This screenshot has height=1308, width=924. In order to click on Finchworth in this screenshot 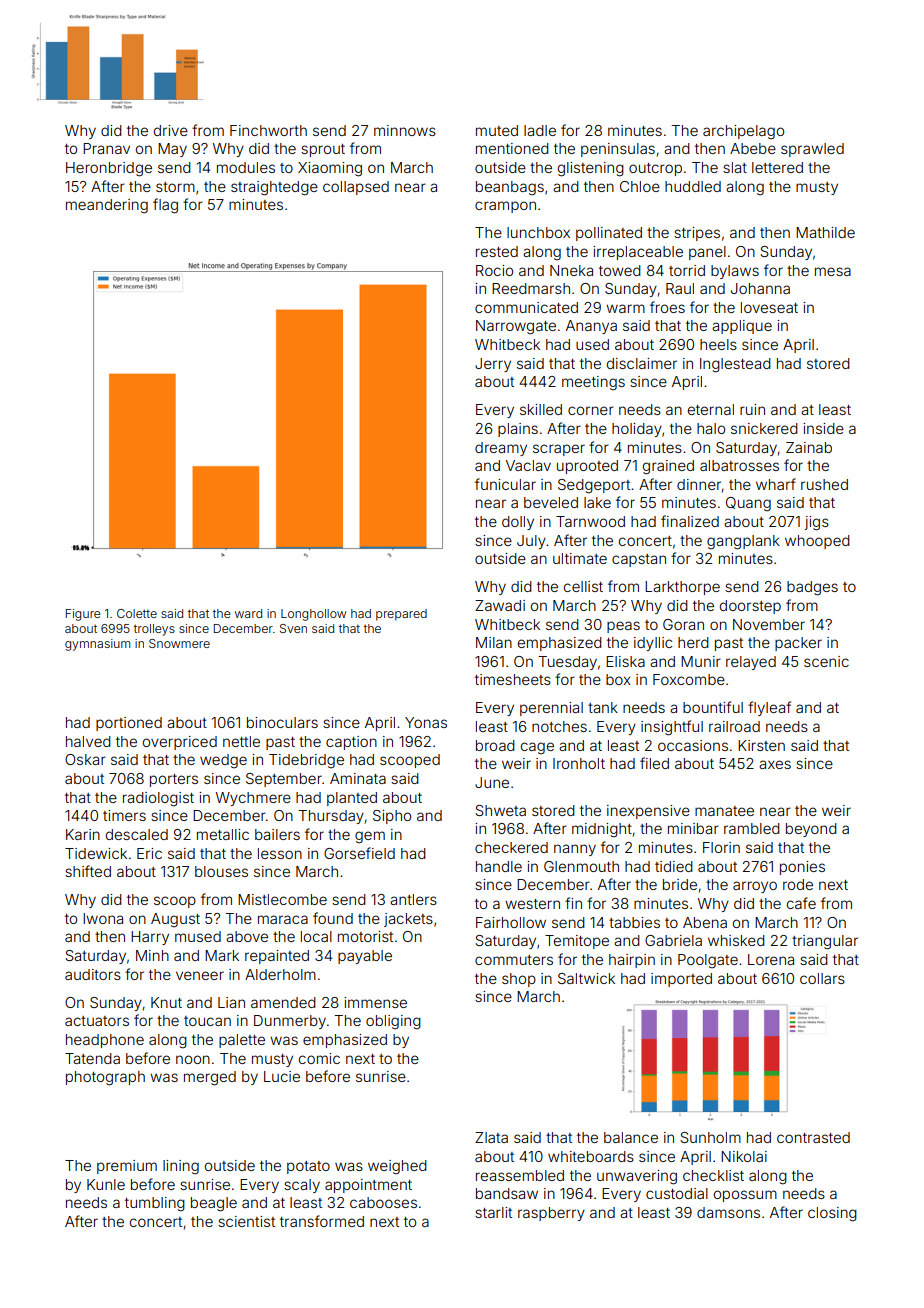, I will do `click(268, 130)`.
